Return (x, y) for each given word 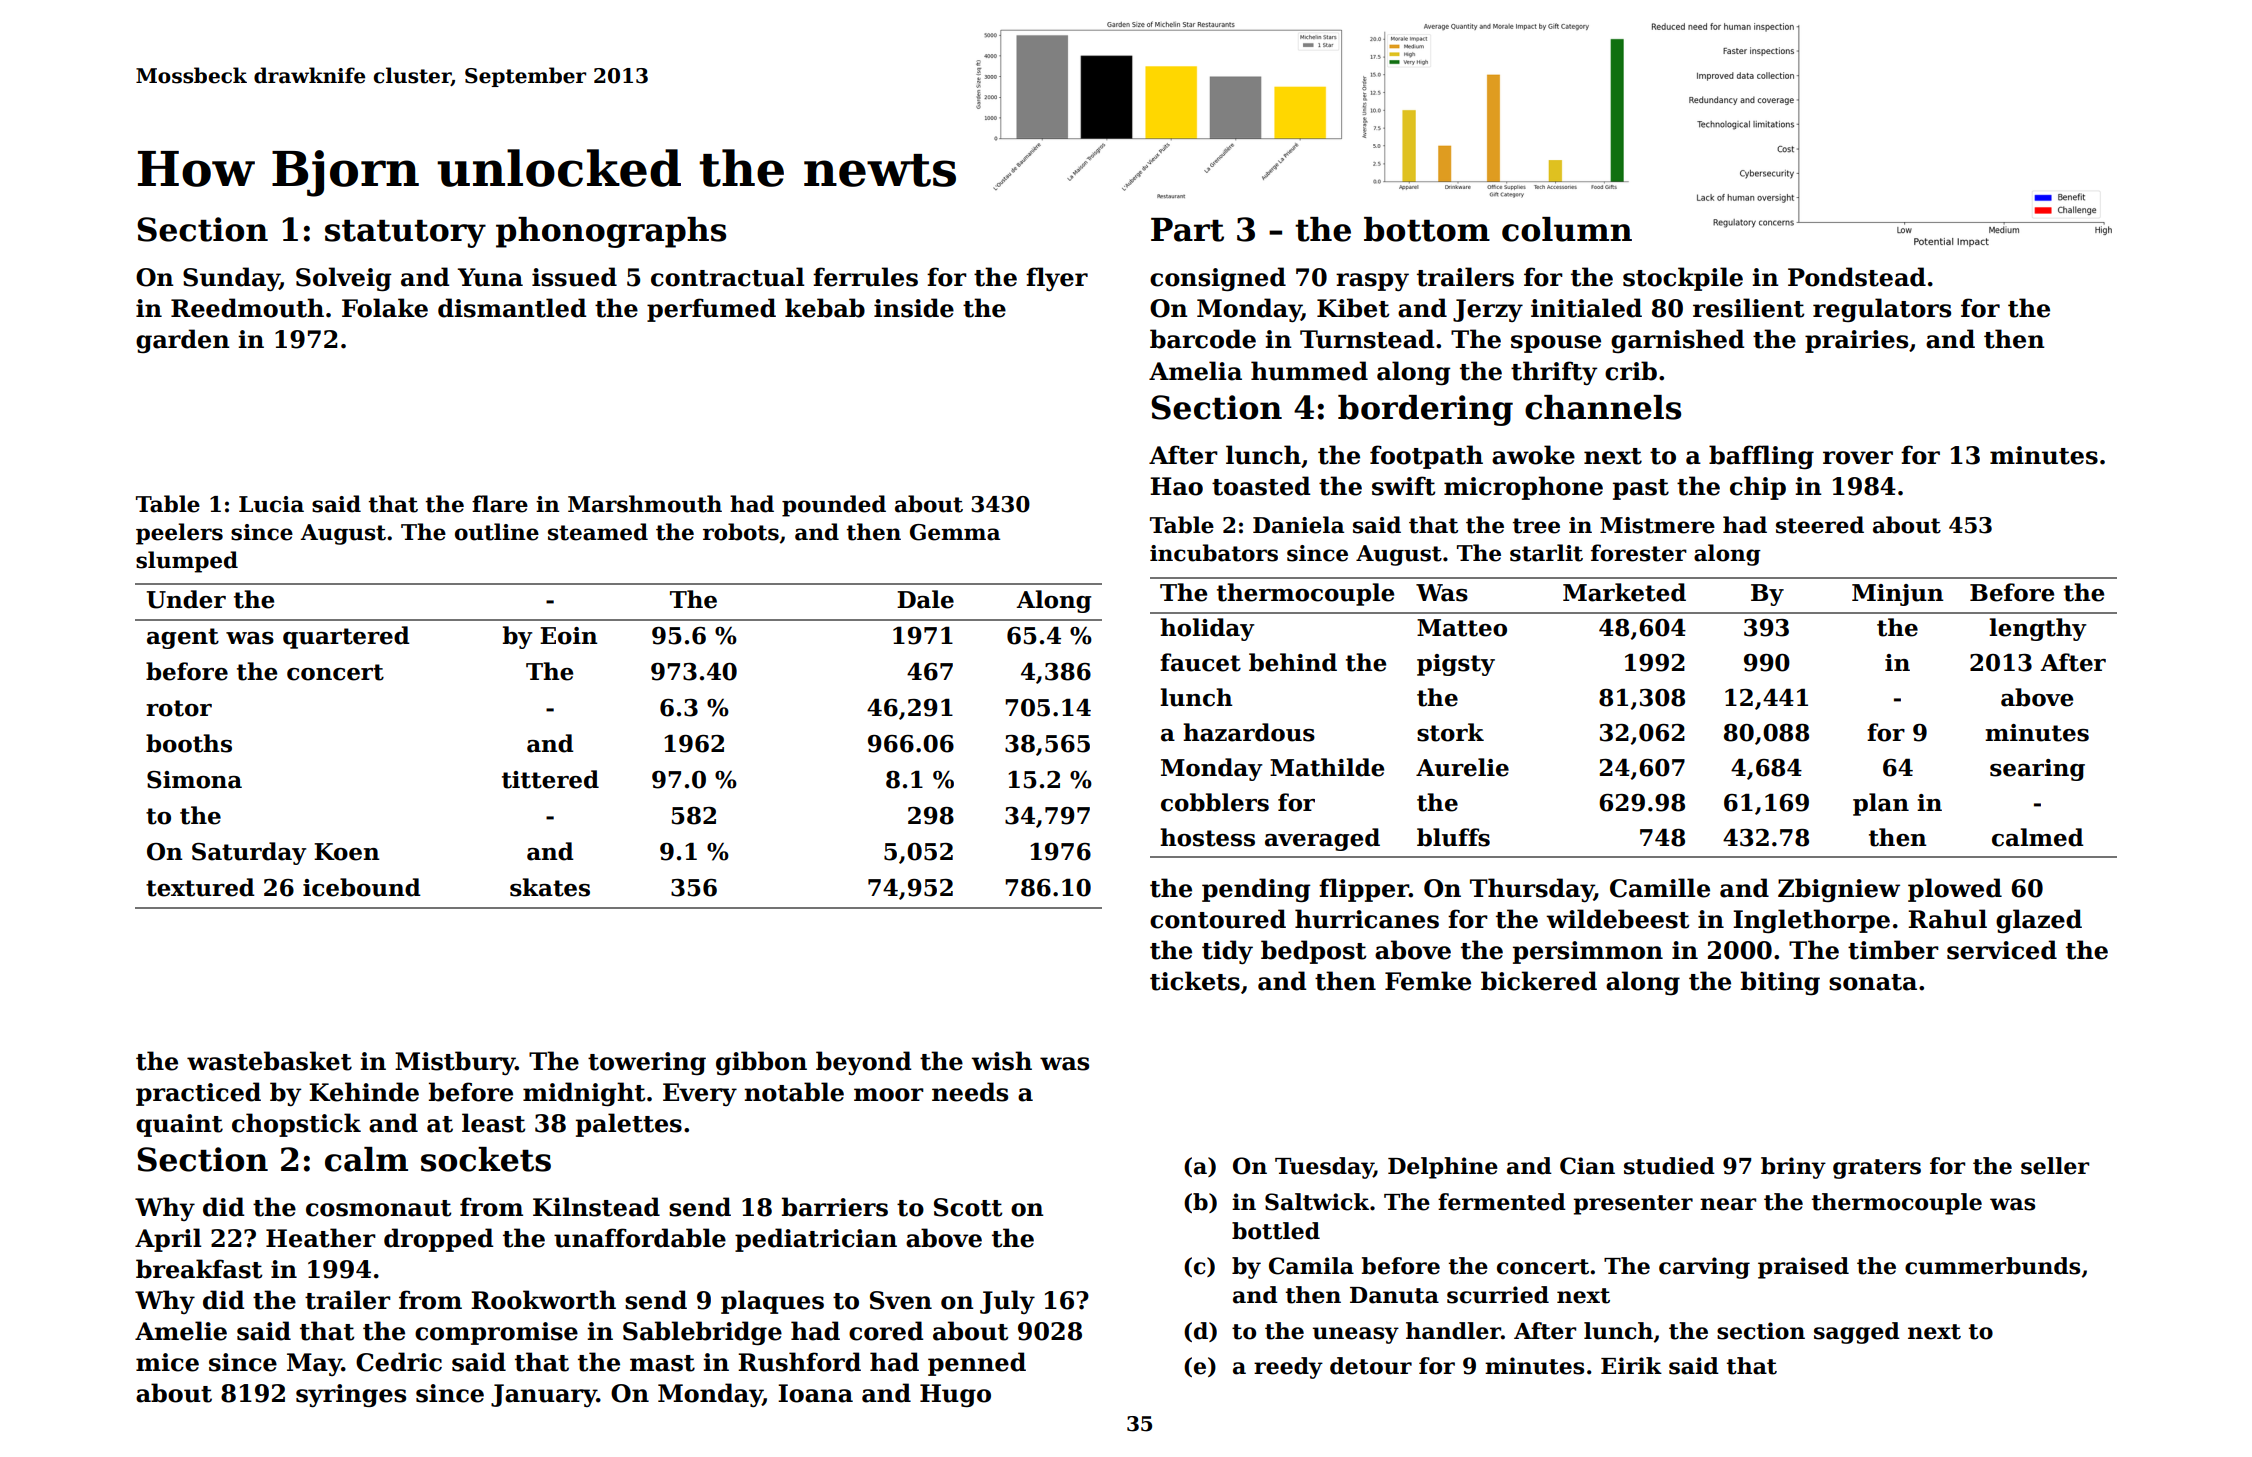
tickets (1195, 981)
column (1567, 229)
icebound (362, 887)
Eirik (1631, 1365)
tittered (550, 779)
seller (2055, 1166)
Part (1187, 230)
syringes (351, 1395)
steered (1820, 525)
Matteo (1462, 628)
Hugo (955, 1395)
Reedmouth (247, 308)
